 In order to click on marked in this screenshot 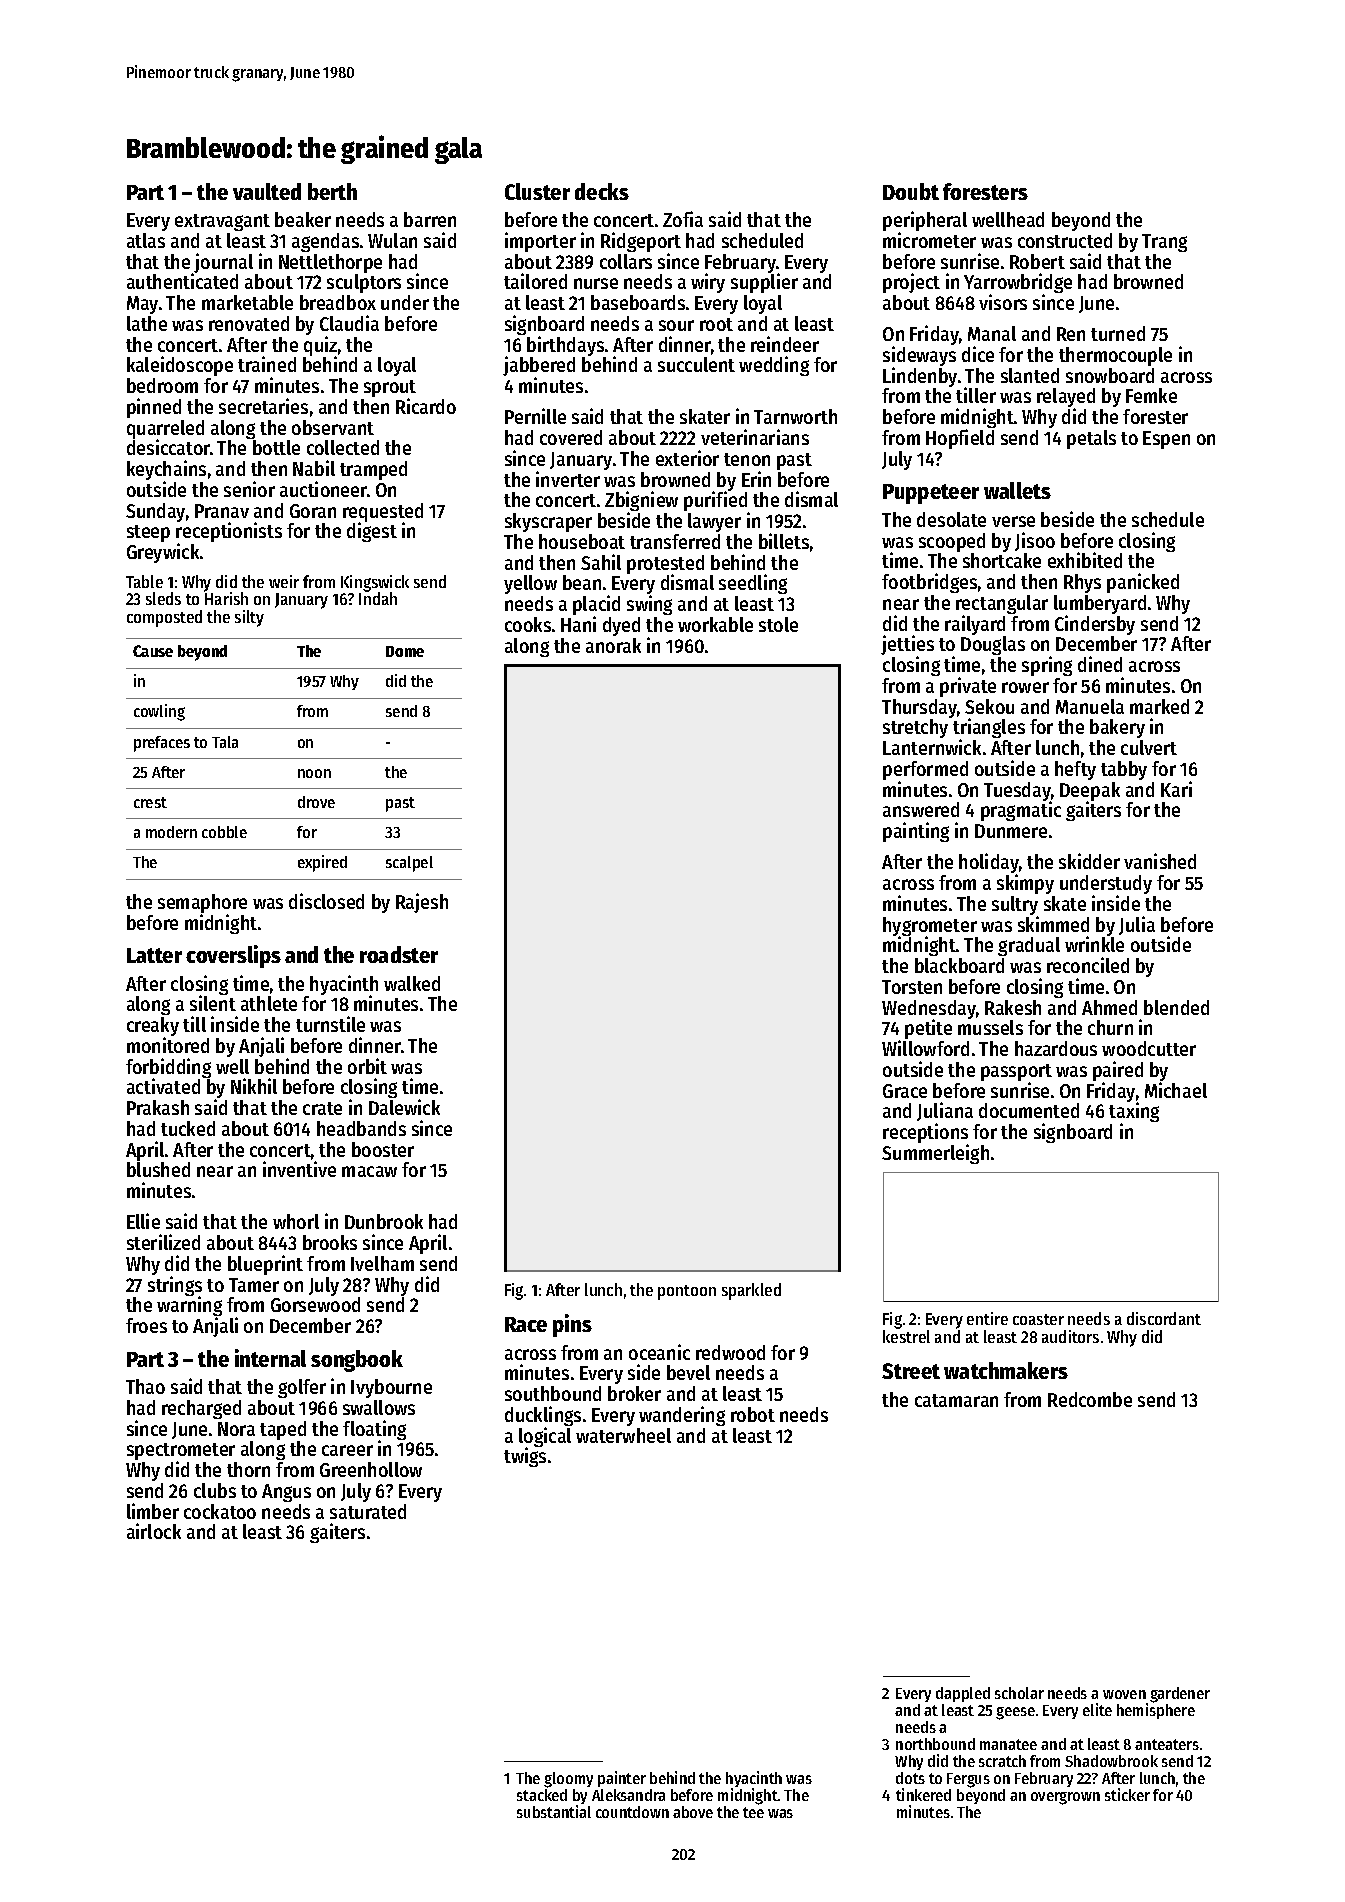, I will do `click(1159, 706)`.
